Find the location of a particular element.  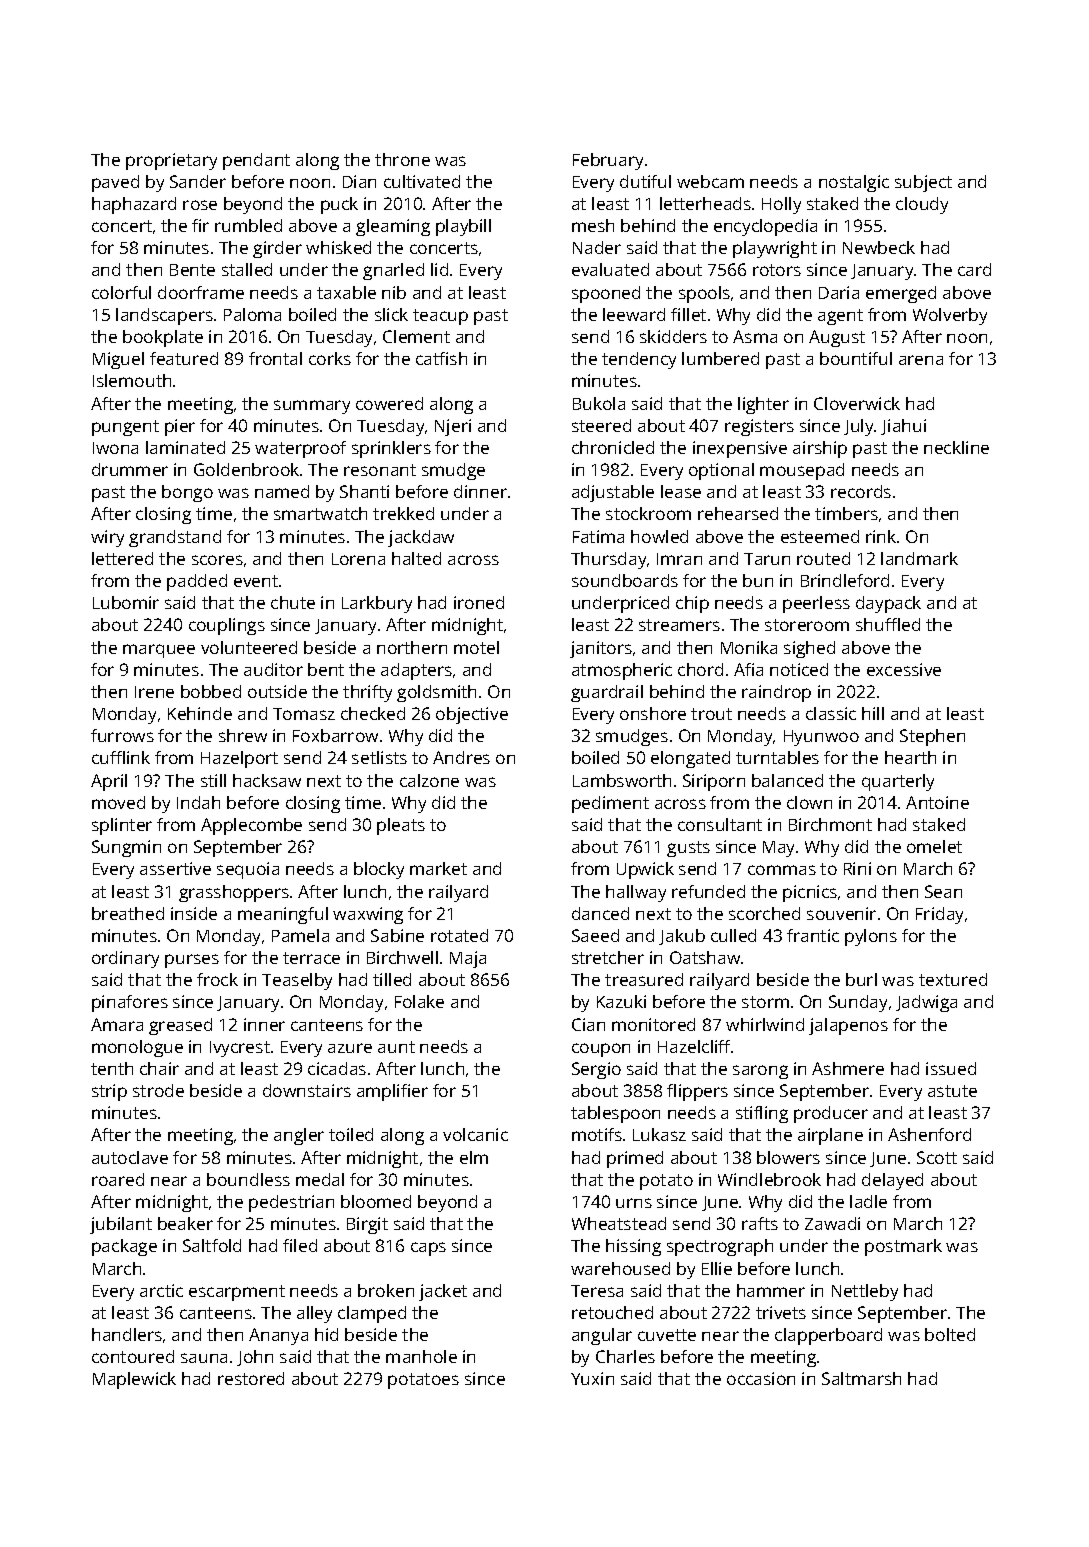

motifs is located at coordinates (597, 1134).
